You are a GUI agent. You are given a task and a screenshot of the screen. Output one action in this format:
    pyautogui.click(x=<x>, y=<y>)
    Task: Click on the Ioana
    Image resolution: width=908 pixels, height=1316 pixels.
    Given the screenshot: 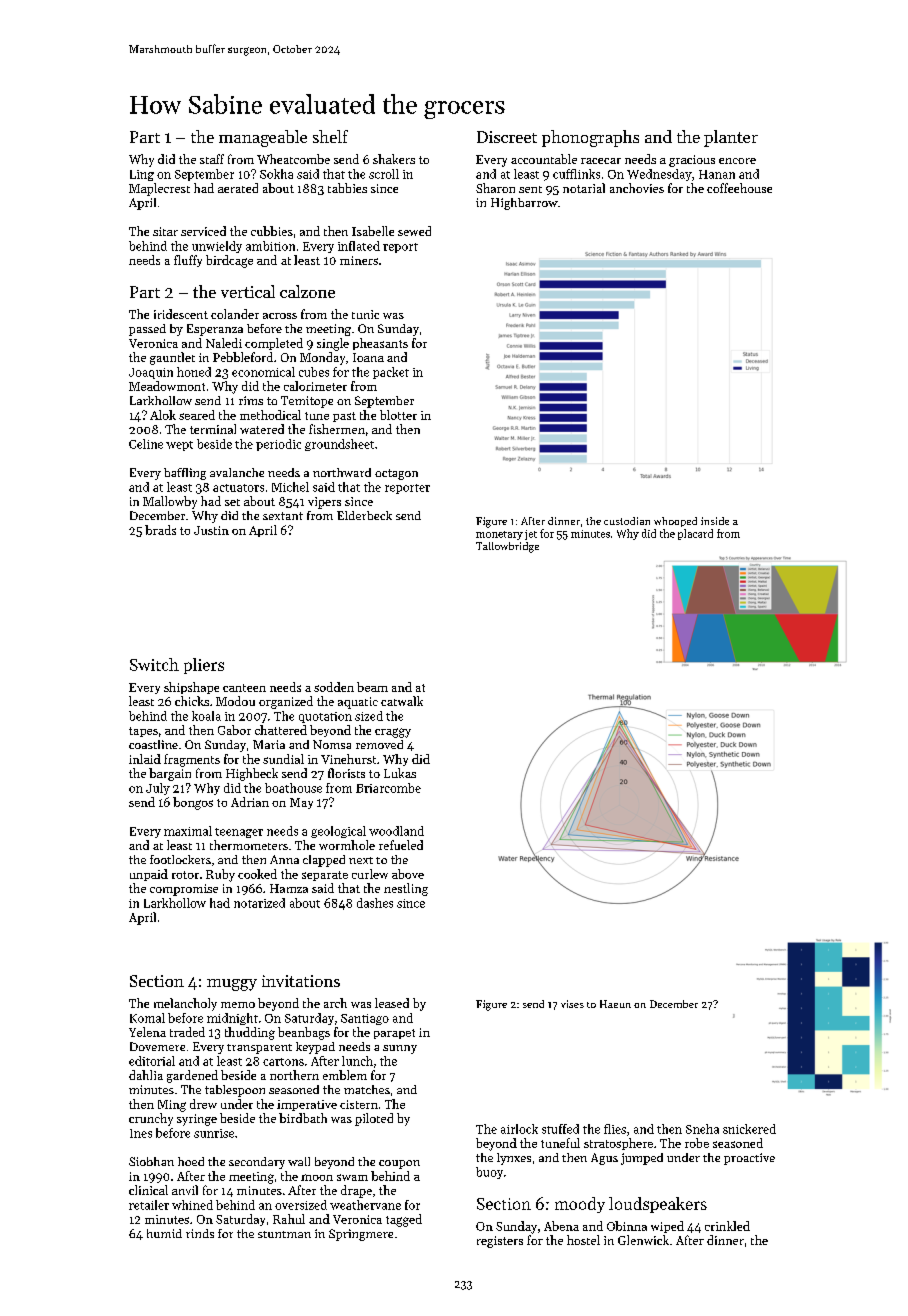 What is the action you would take?
    pyautogui.click(x=368, y=357)
